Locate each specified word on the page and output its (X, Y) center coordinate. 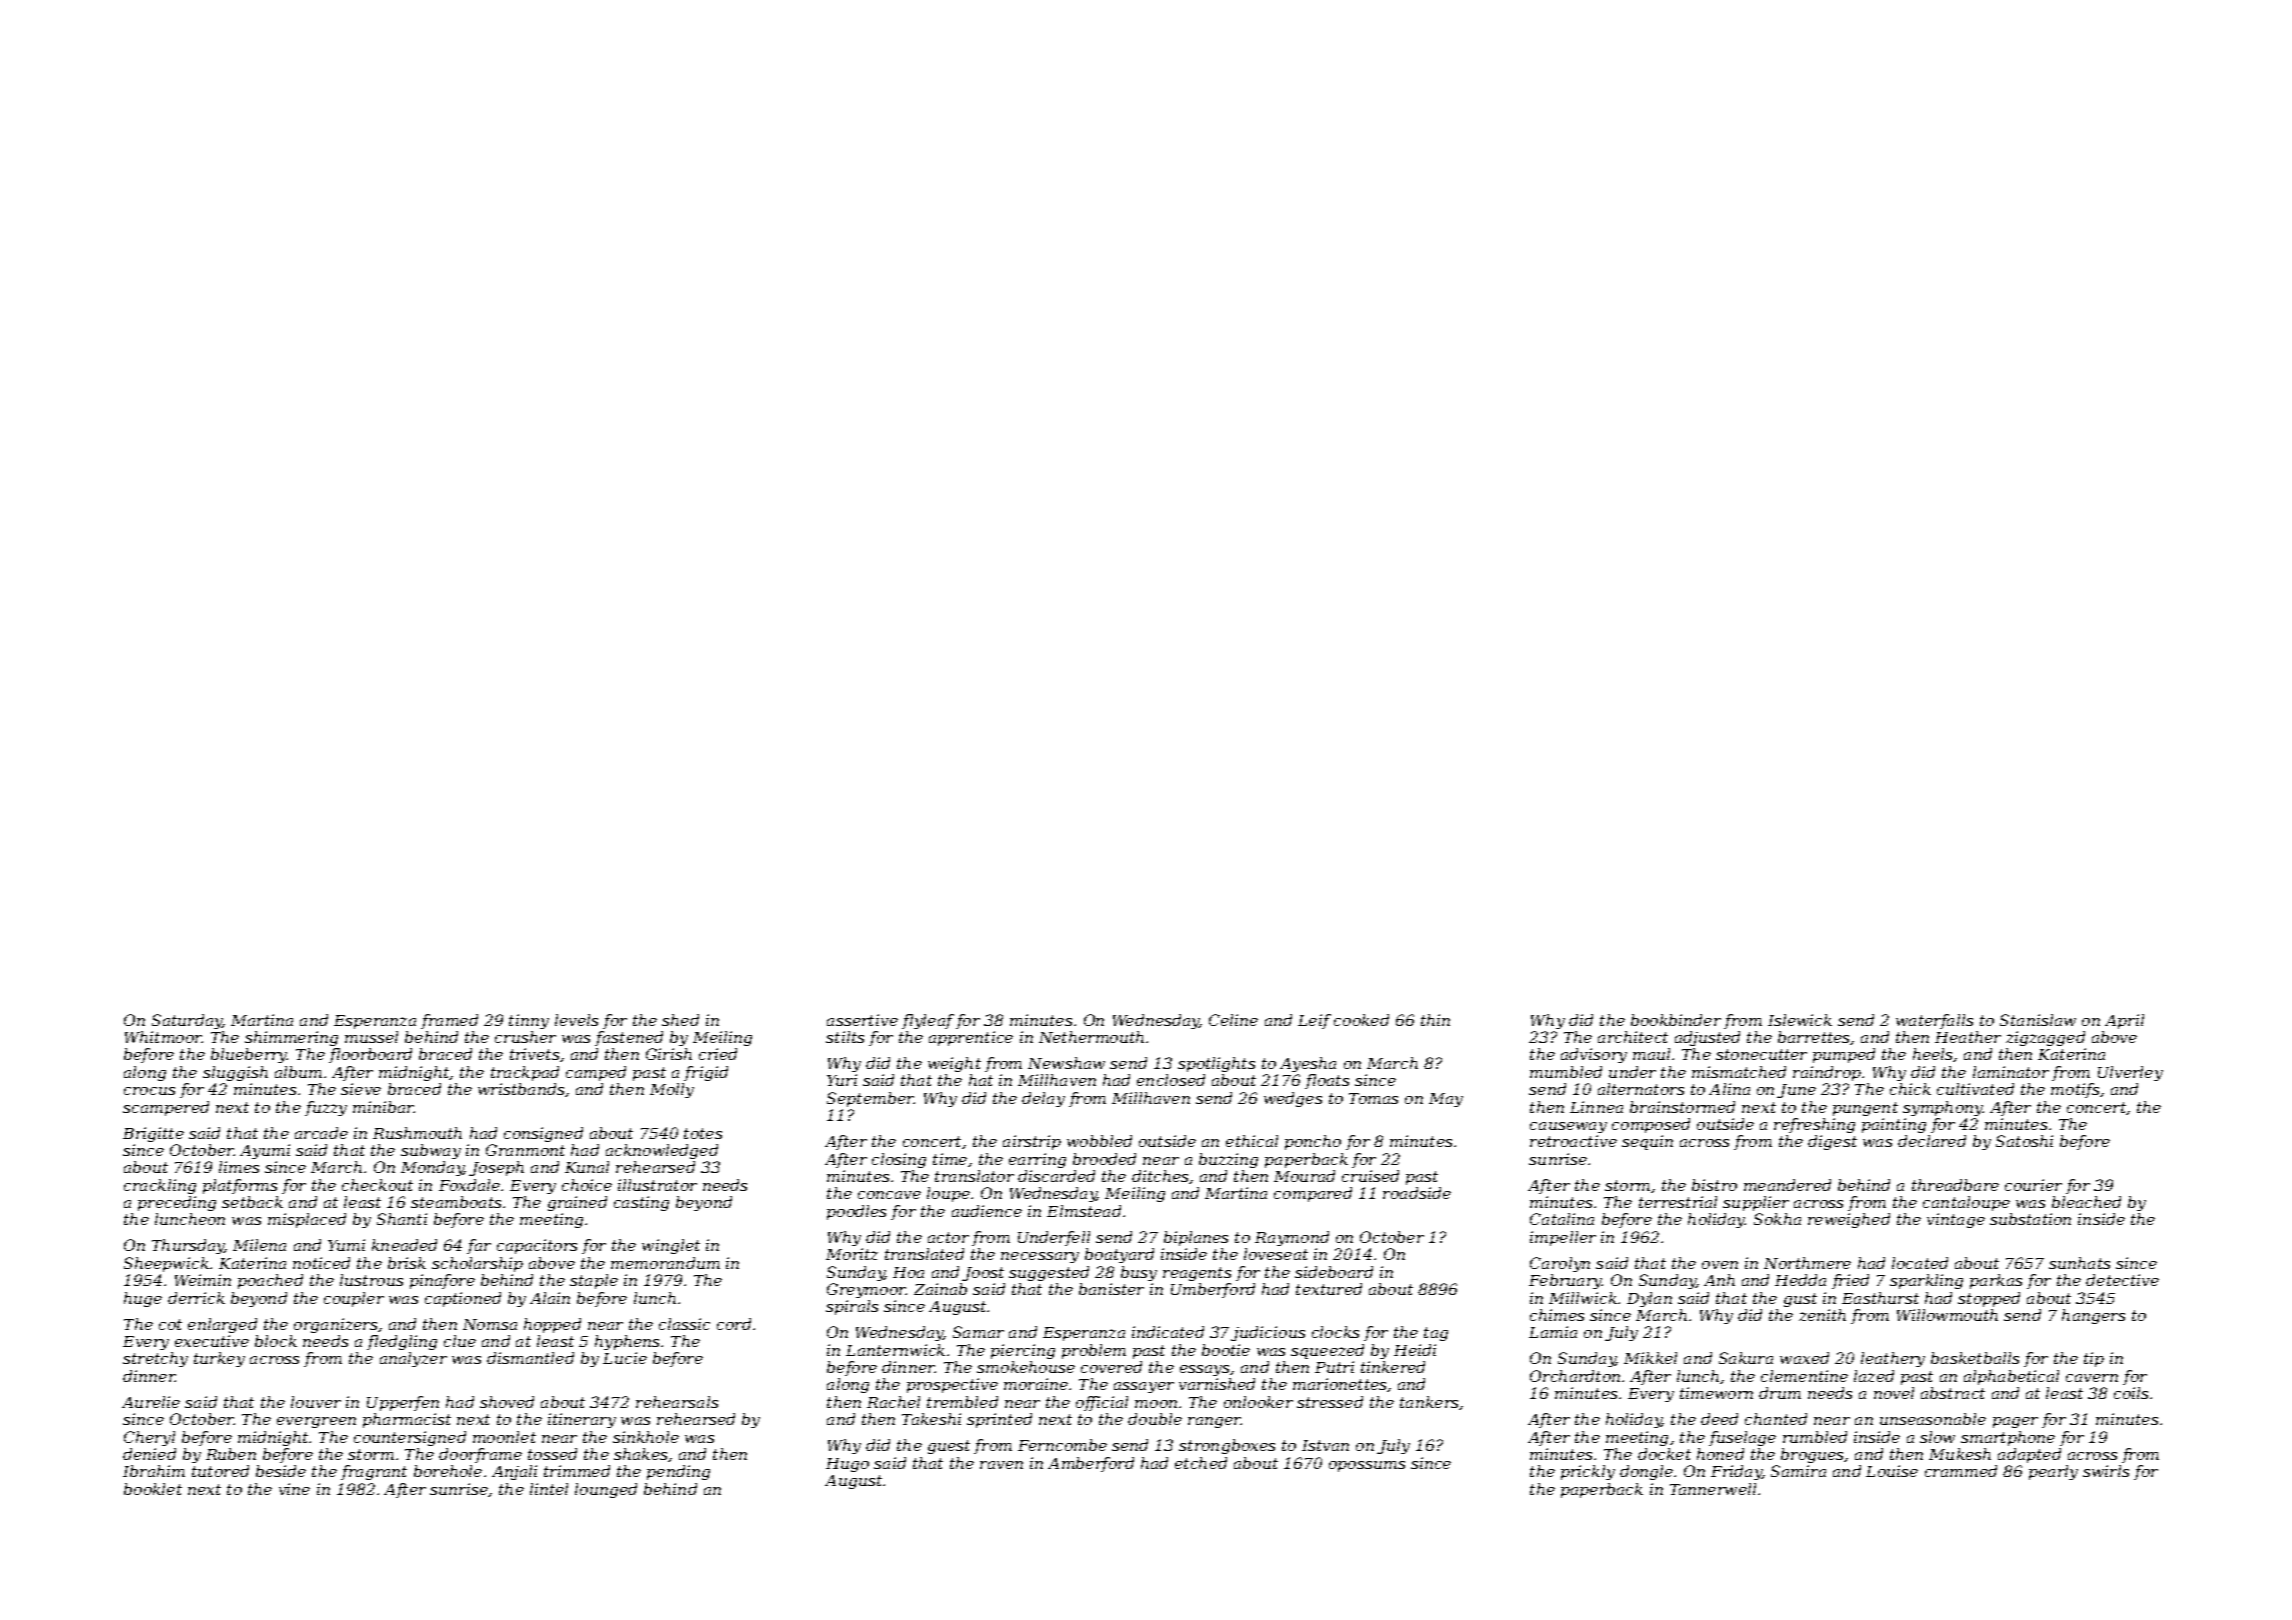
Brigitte (153, 1134)
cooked (1361, 1020)
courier (2033, 1185)
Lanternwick (895, 1350)
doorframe (480, 1455)
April (2124, 1021)
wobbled (1099, 1141)
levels (576, 1020)
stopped (1989, 1299)
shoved (507, 1402)
